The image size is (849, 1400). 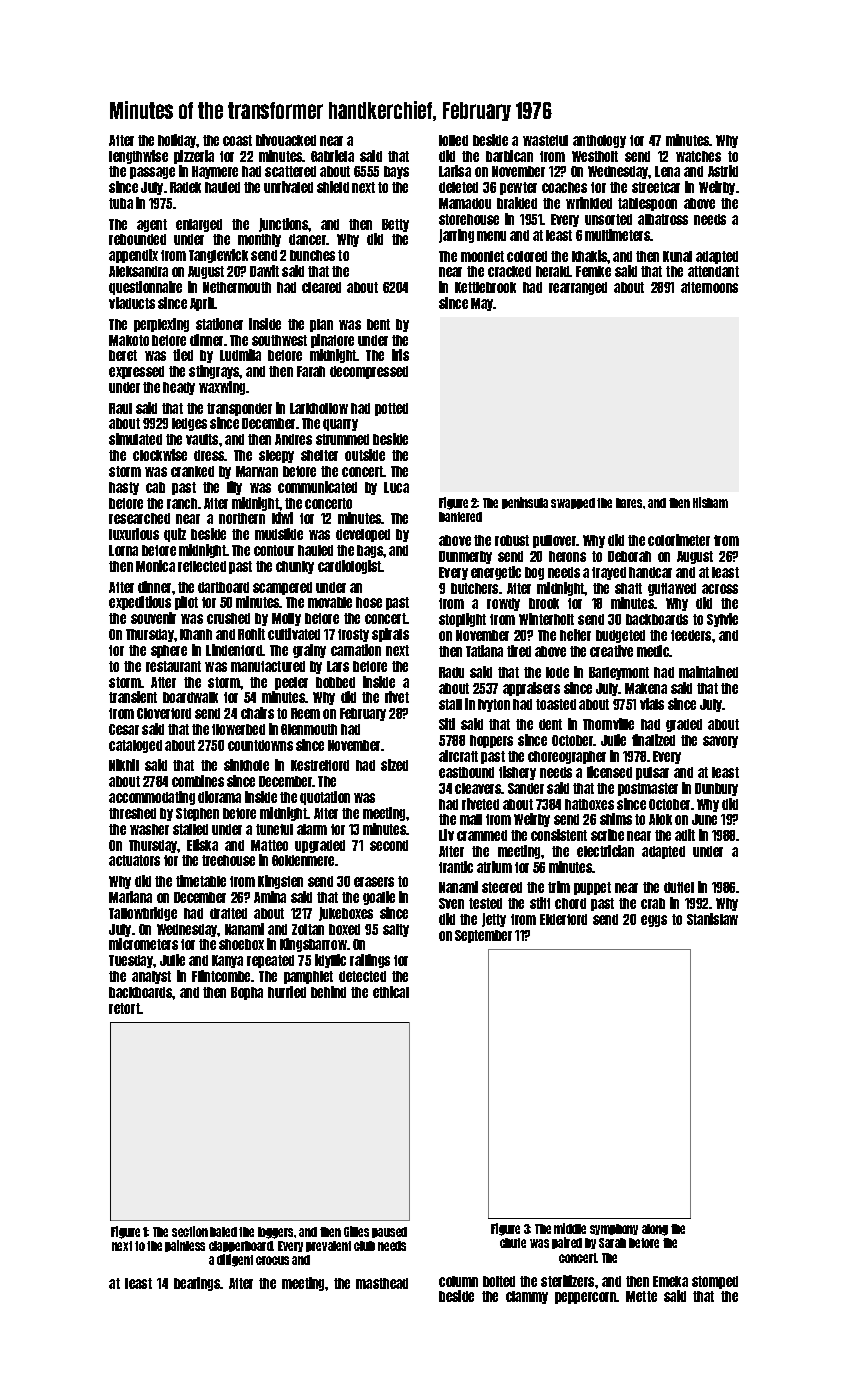 I want to click on wasteful, so click(x=545, y=140).
